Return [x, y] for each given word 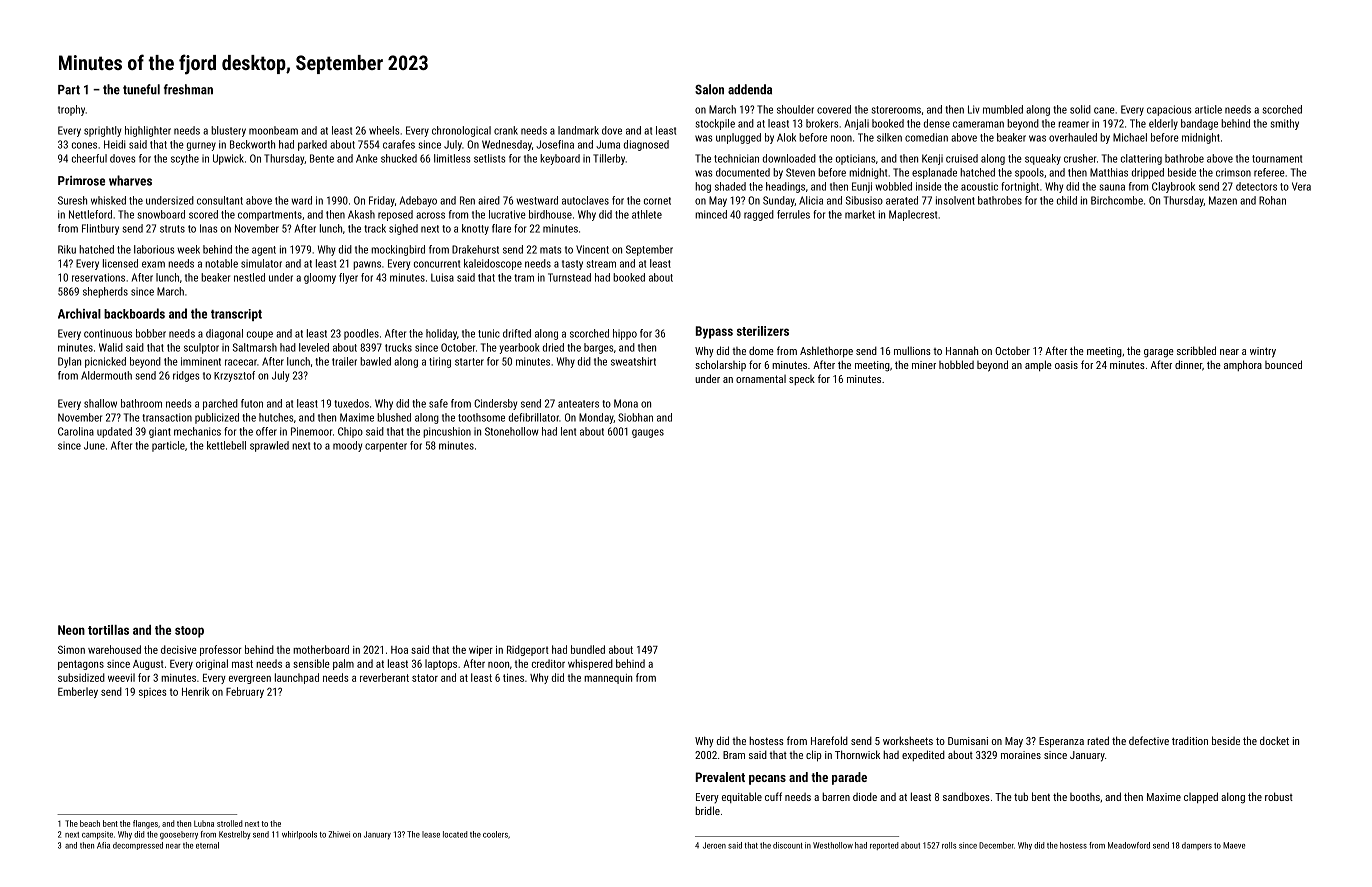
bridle [707, 810]
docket [1274, 740]
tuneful [141, 89]
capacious [1169, 110]
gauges [648, 433]
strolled [230, 823]
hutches [276, 417]
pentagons [81, 665]
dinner [1188, 364]
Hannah [962, 350]
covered [834, 109]
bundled [588, 649]
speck [802, 380]
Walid [111, 347]
